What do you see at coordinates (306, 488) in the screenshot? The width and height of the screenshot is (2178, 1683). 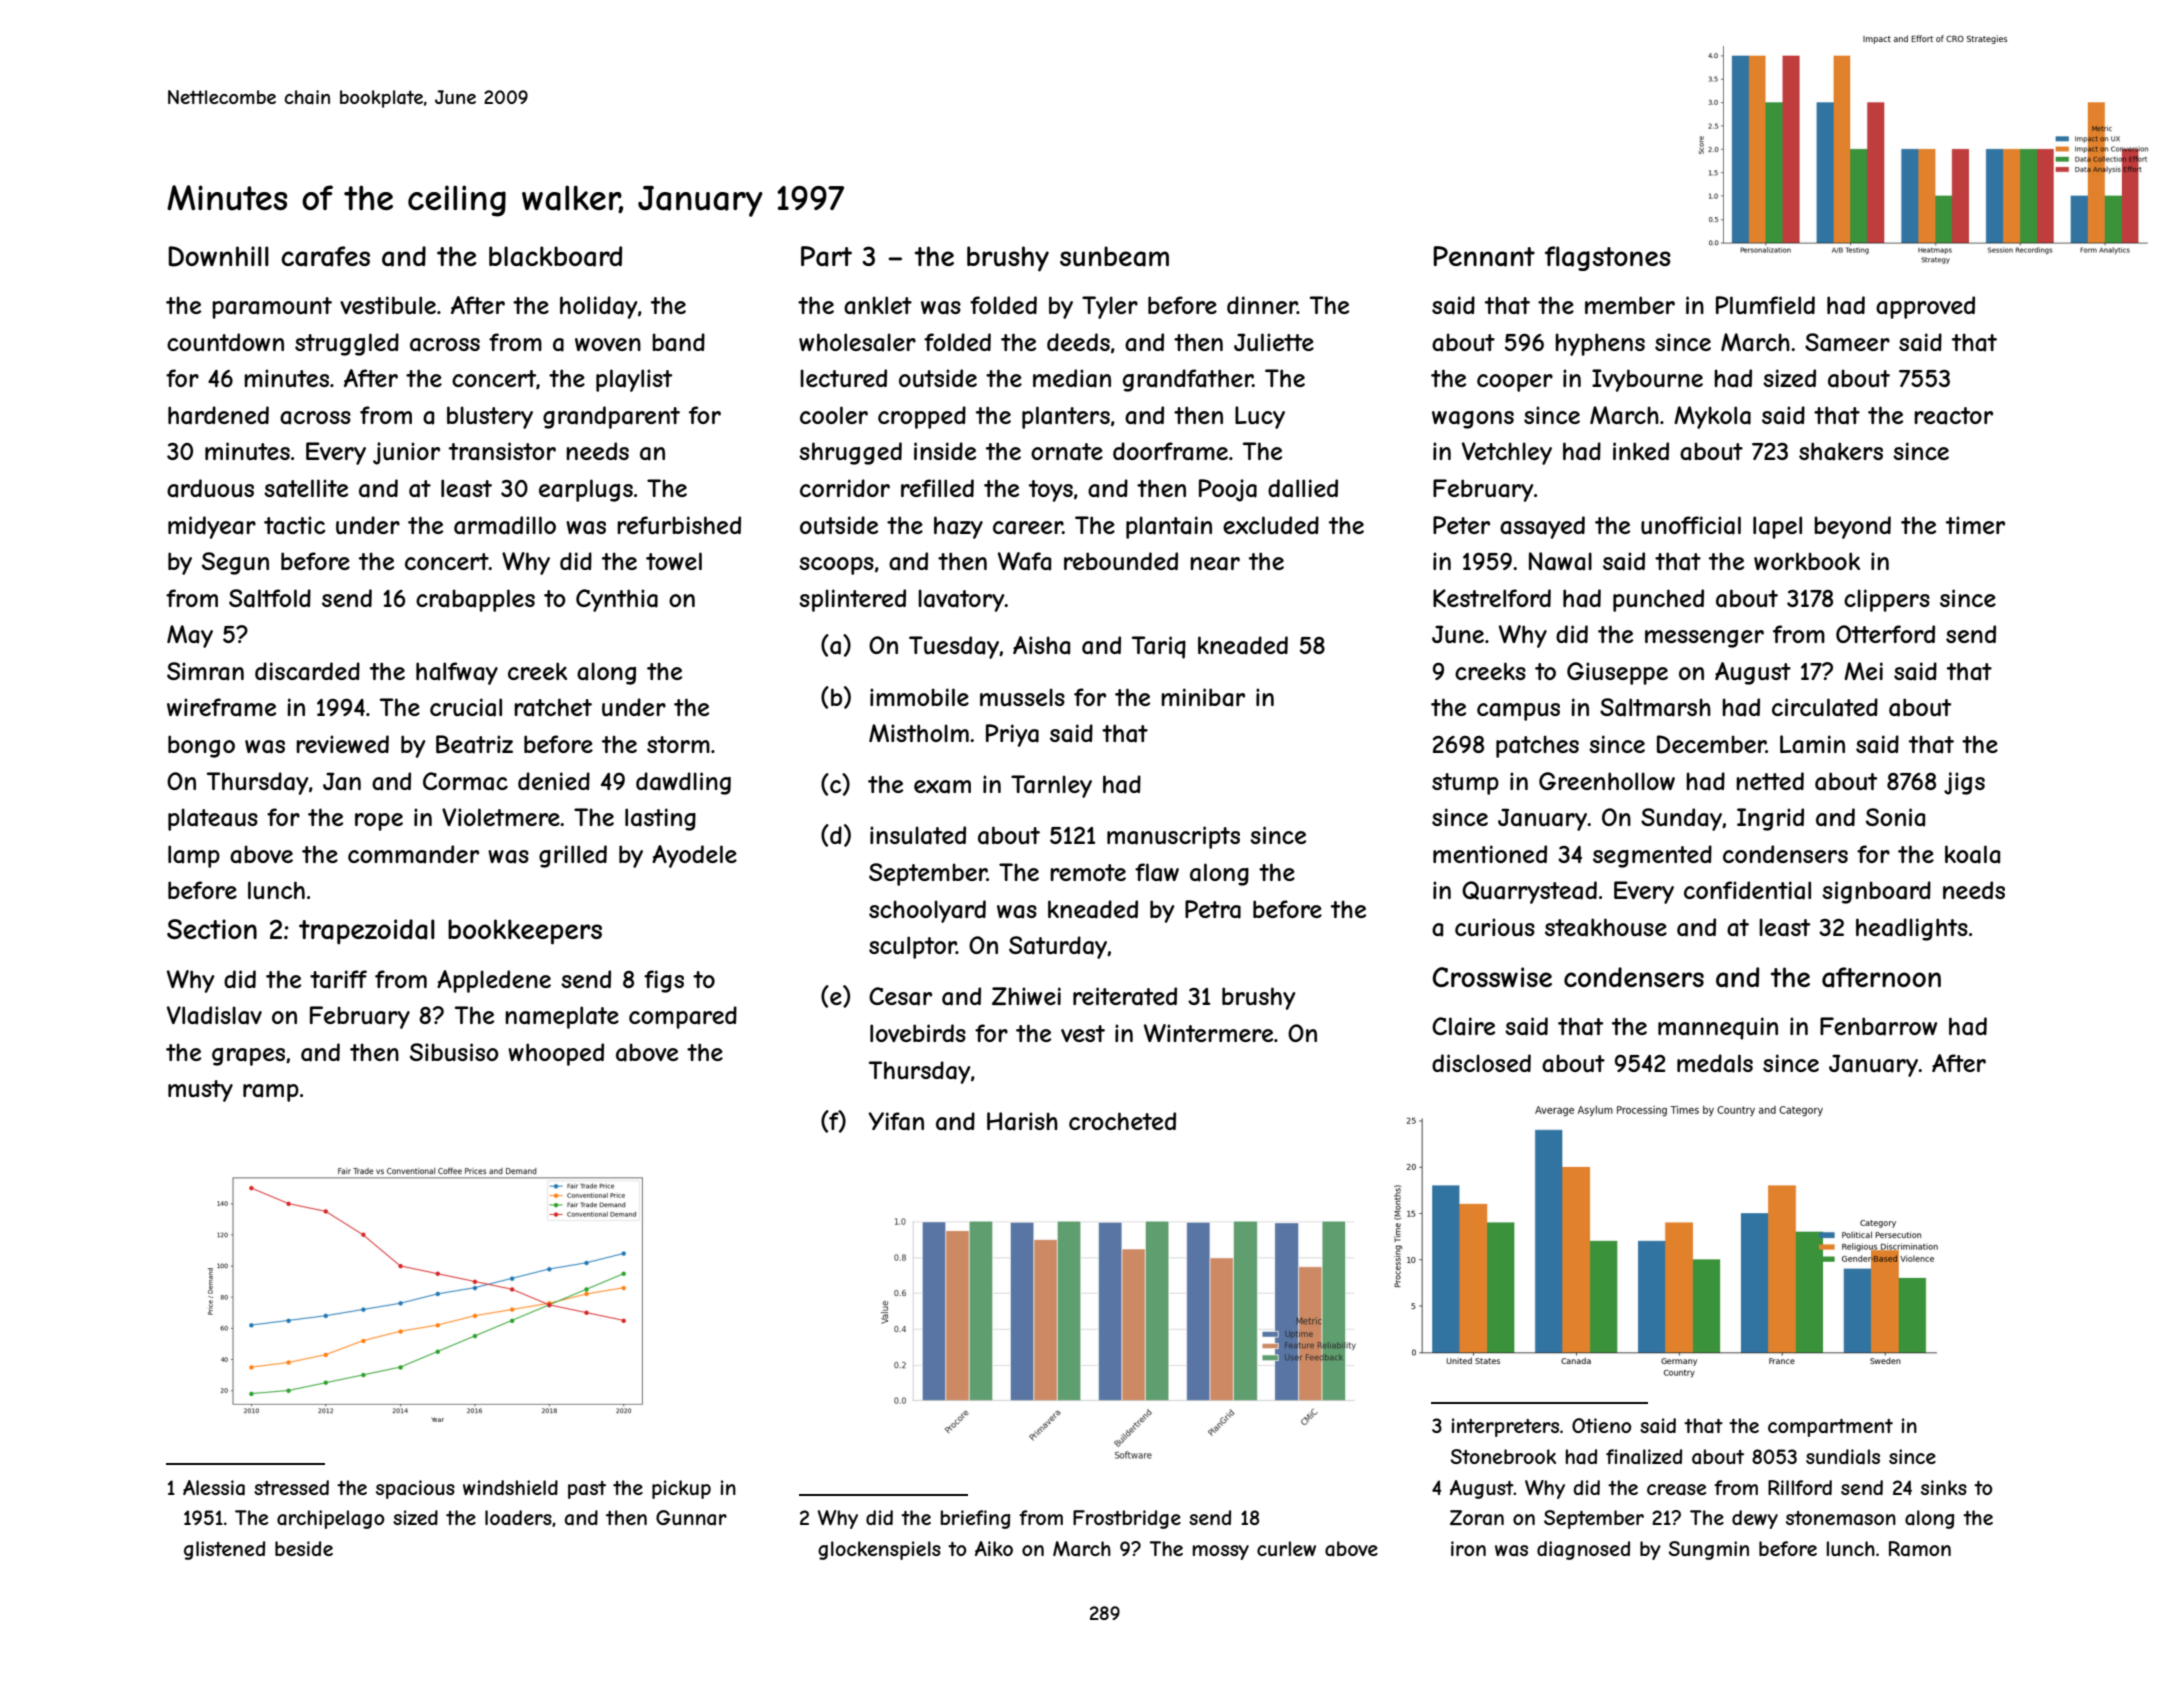 I see `satellite` at bounding box center [306, 488].
